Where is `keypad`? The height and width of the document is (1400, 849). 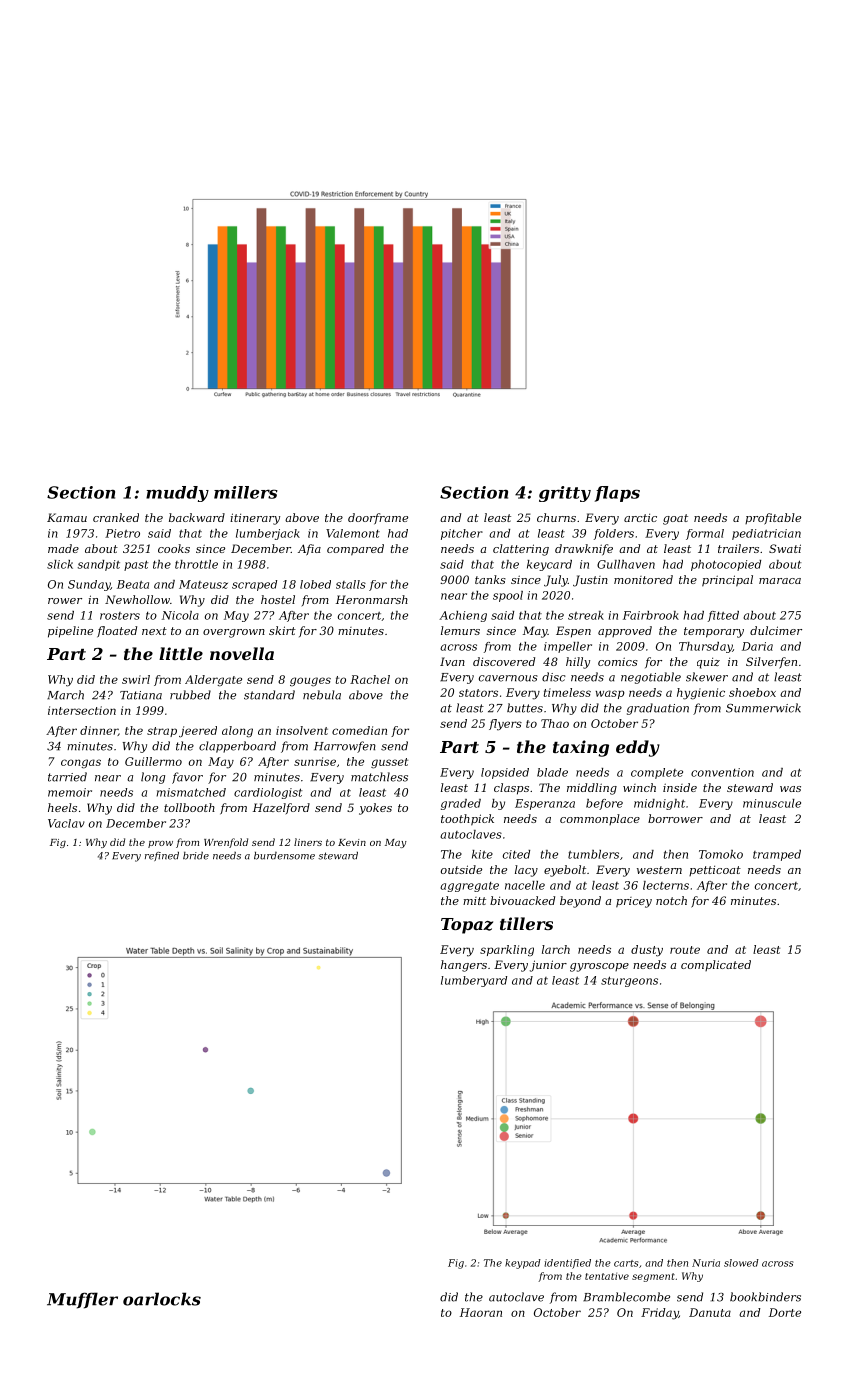
keypad is located at coordinates (523, 1264).
